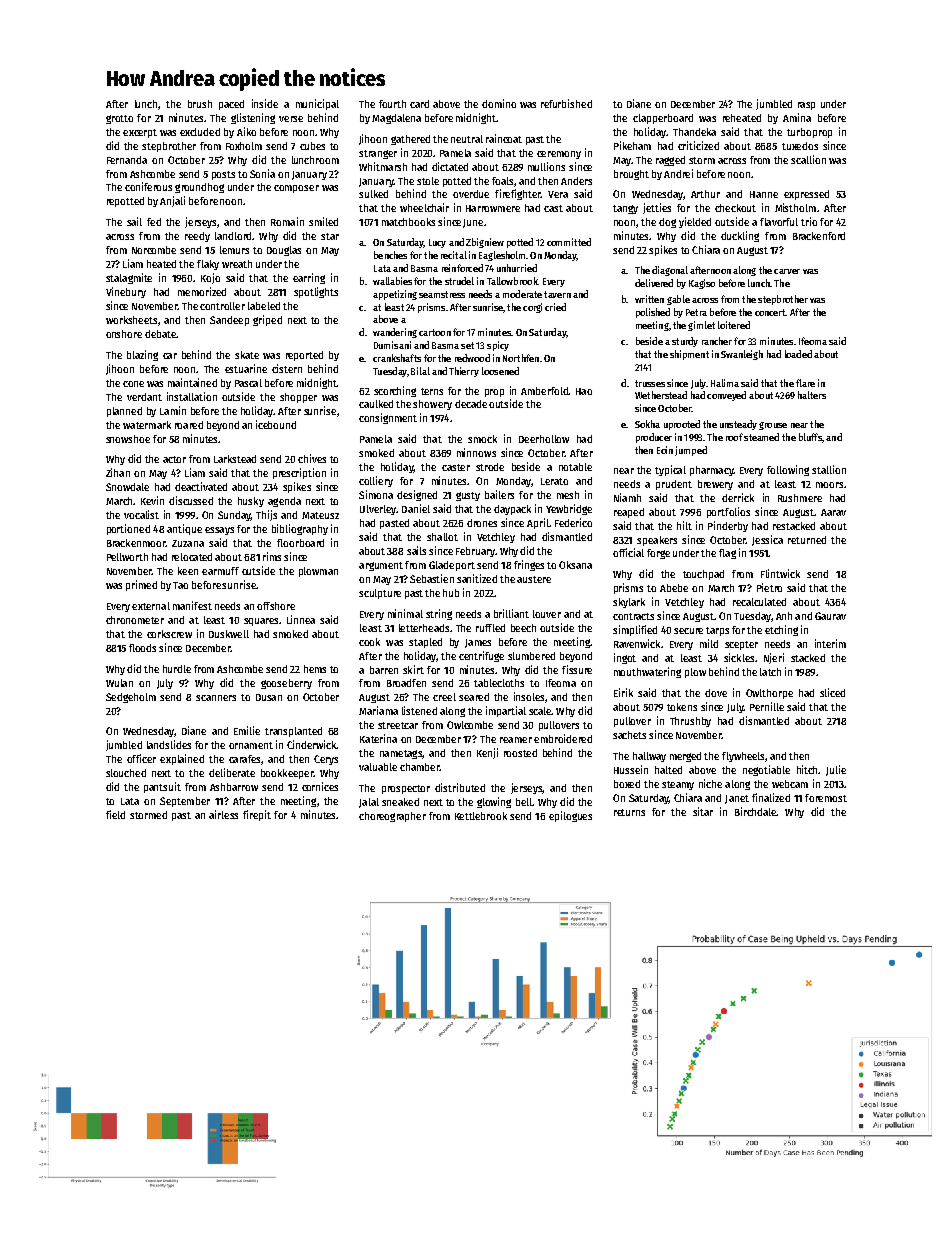  What do you see at coordinates (661, 395) in the screenshot?
I see `Wetherstead` at bounding box center [661, 395].
